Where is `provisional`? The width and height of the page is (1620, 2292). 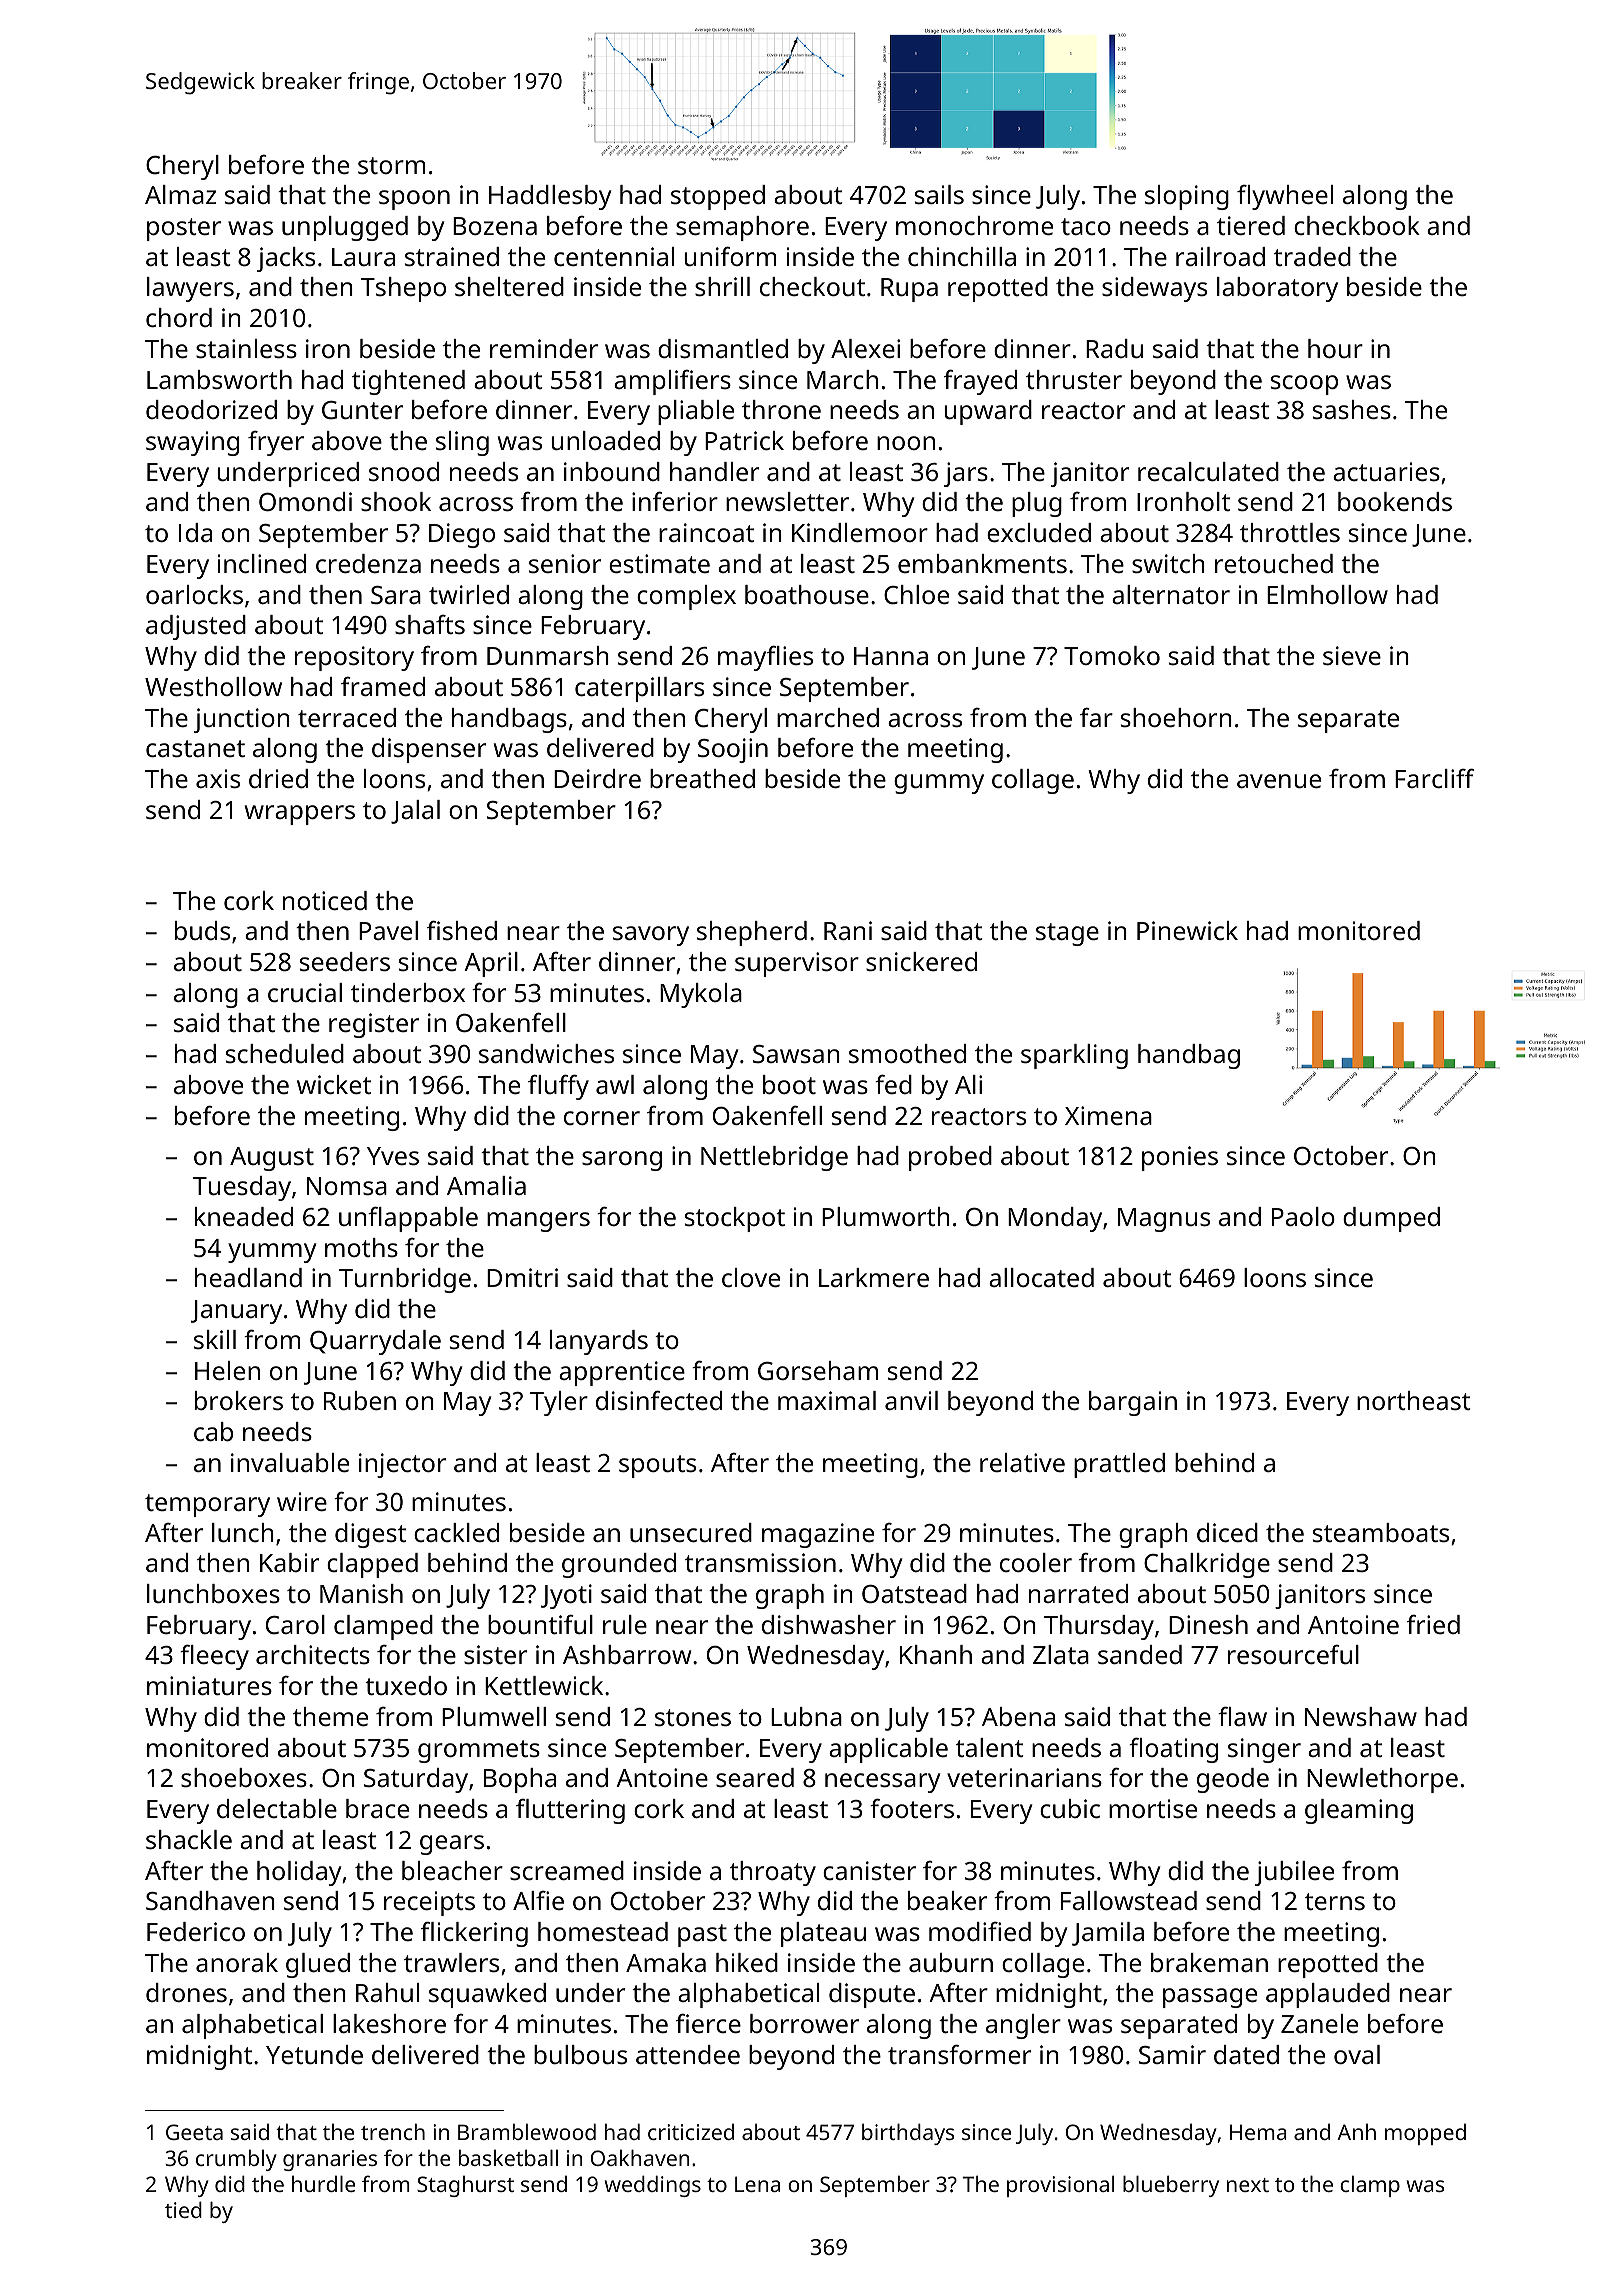 provisional is located at coordinates (1060, 2186).
